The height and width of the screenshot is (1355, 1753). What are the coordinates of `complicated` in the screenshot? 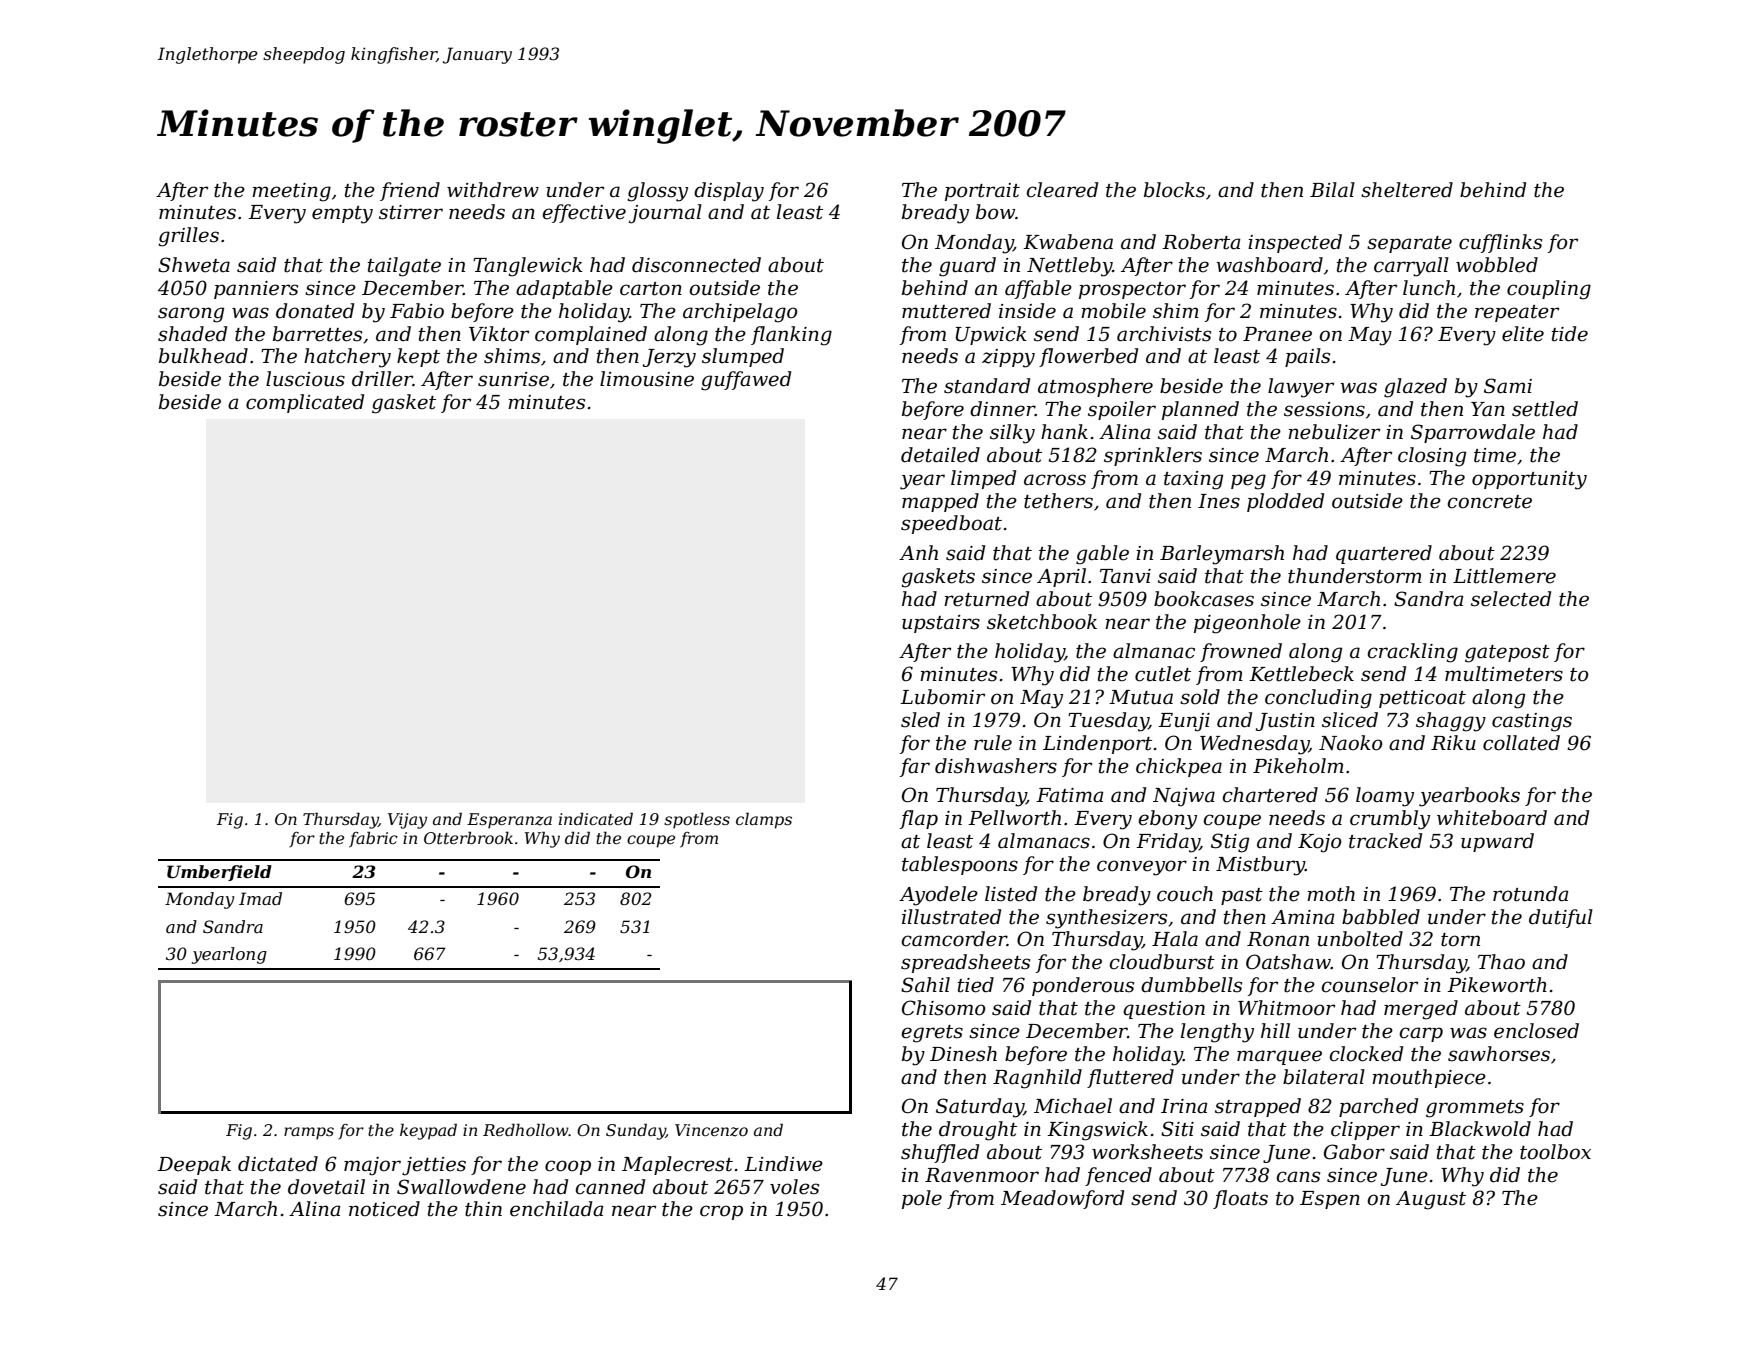 It's located at (305, 403).
